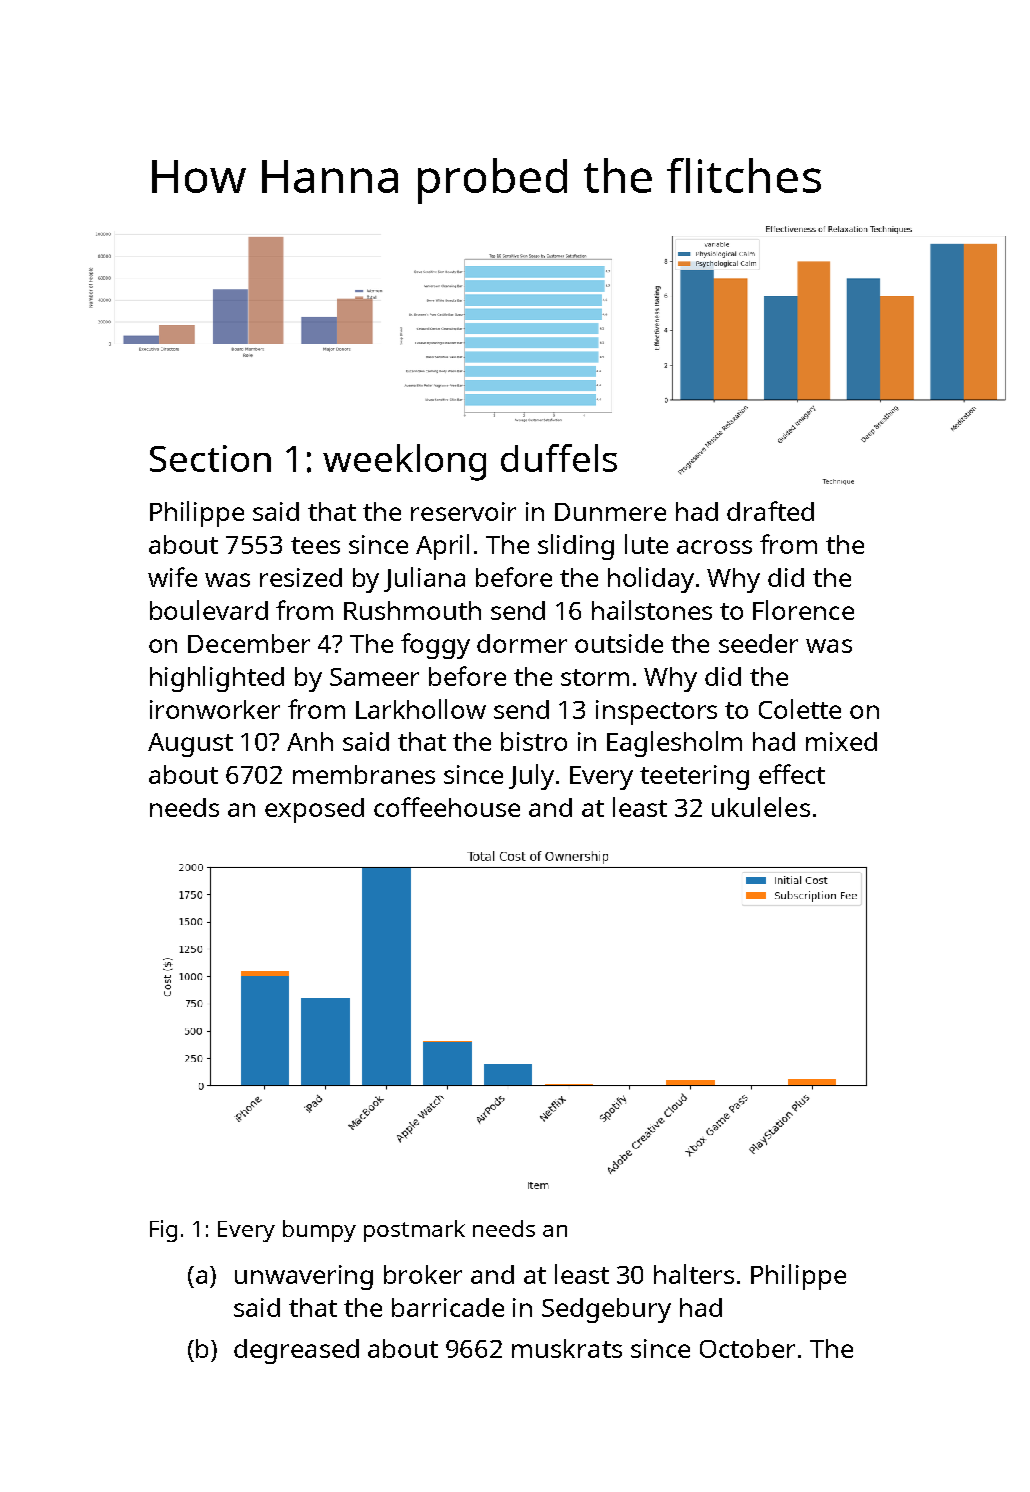 The height and width of the page is (1492, 1030). I want to click on halters, so click(694, 1274).
